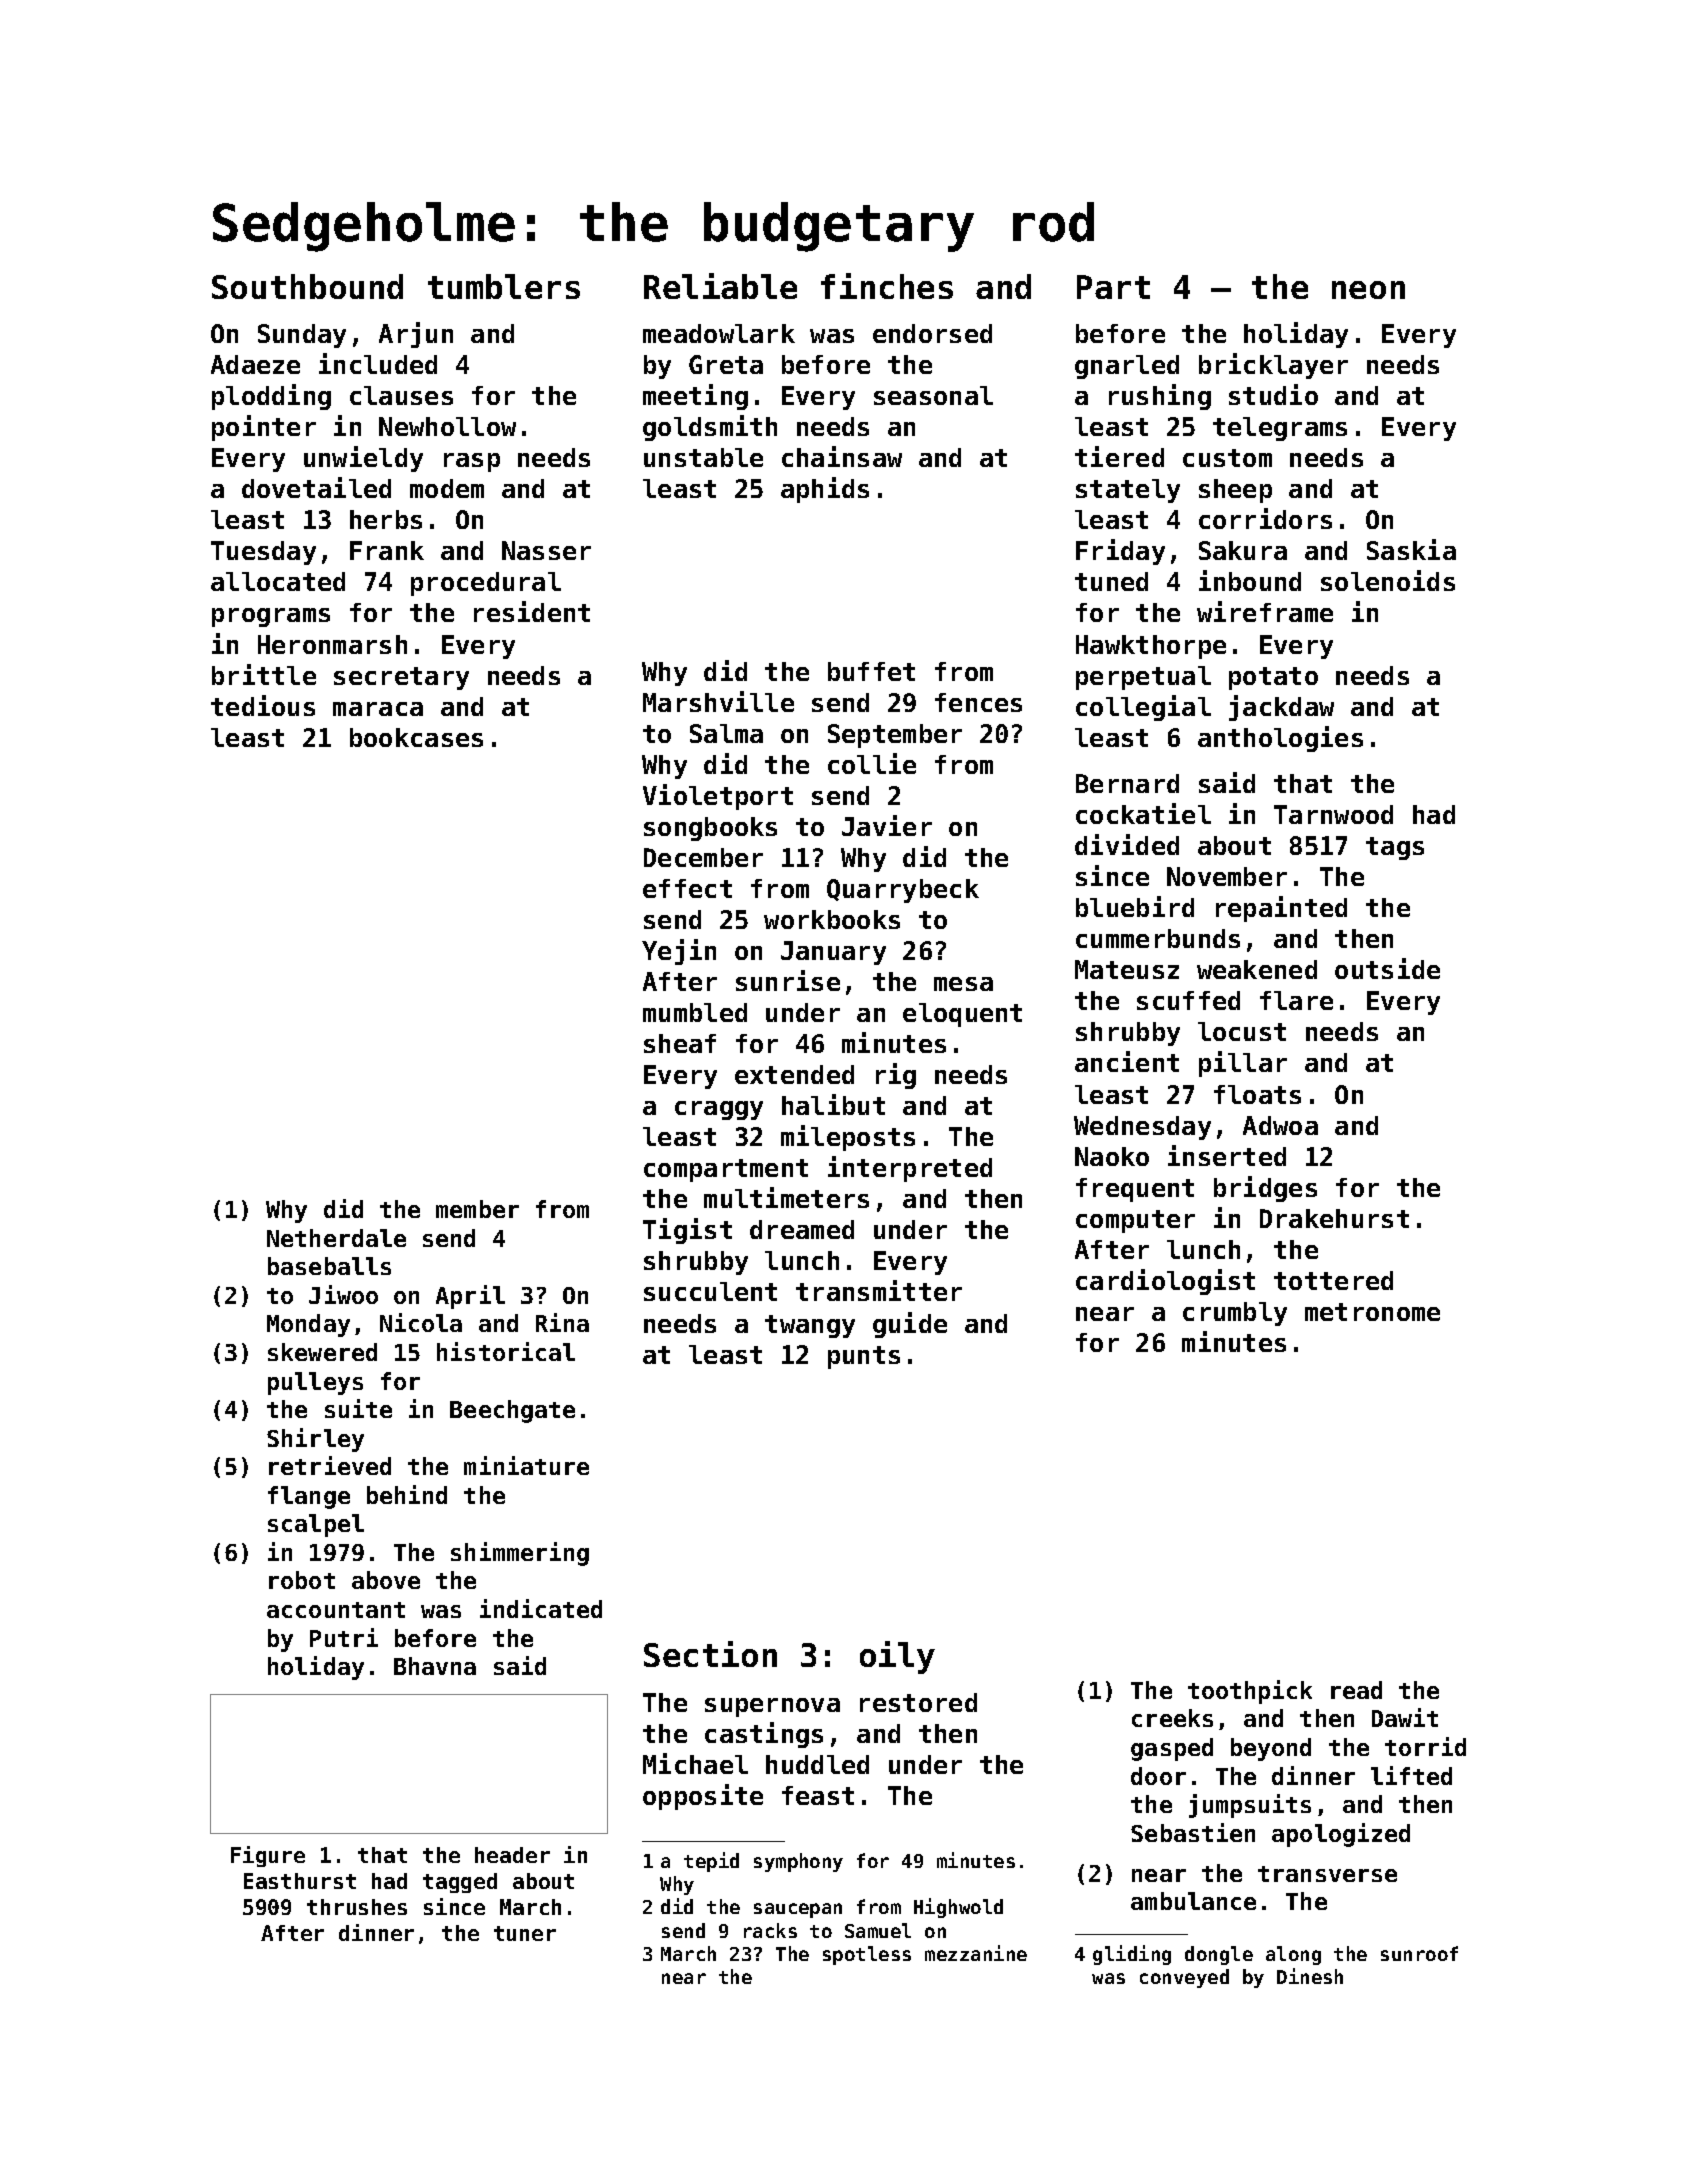  What do you see at coordinates (315, 1383) in the document?
I see `pulleys` at bounding box center [315, 1383].
